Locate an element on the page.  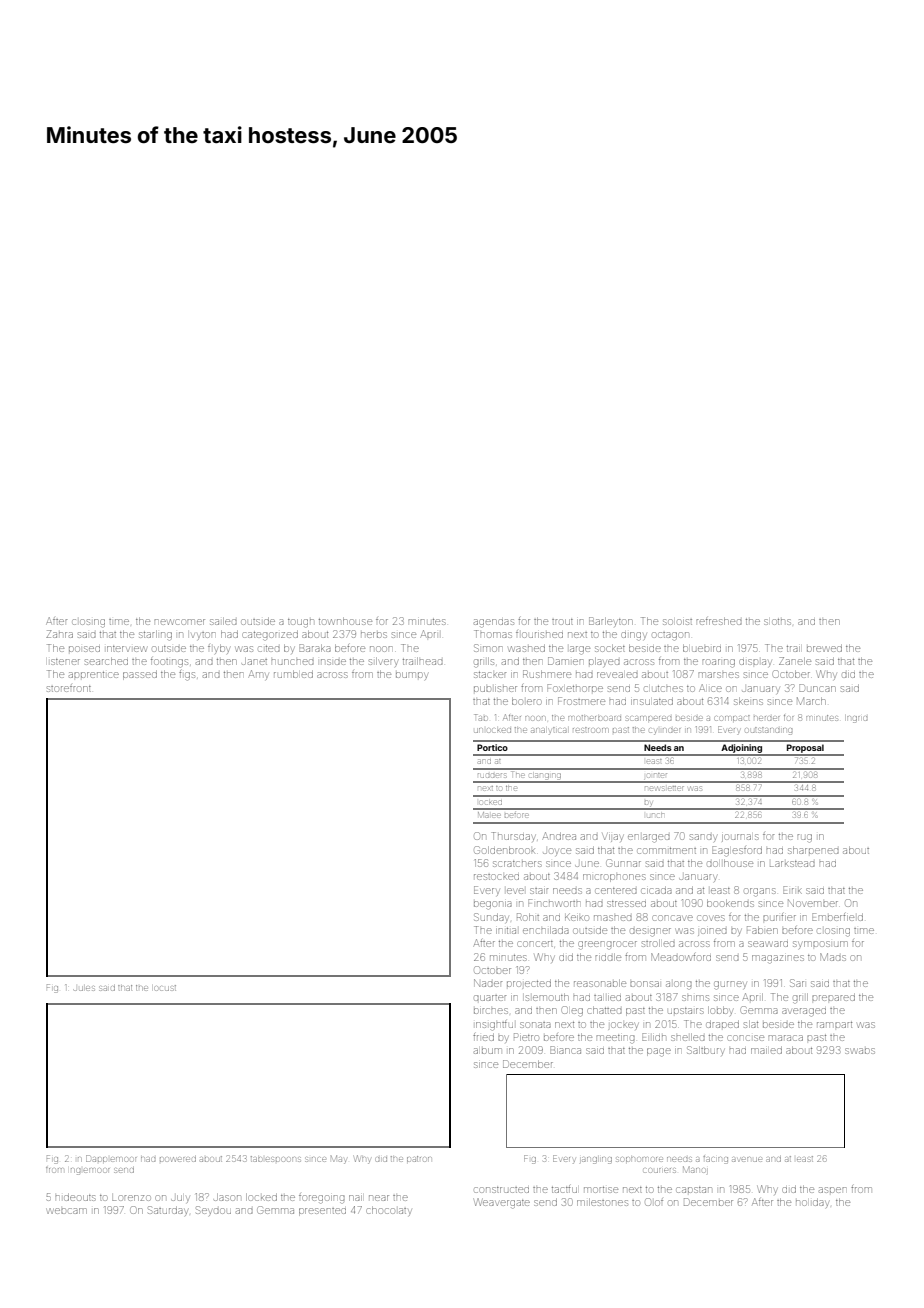
patron is located at coordinates (419, 1159).
